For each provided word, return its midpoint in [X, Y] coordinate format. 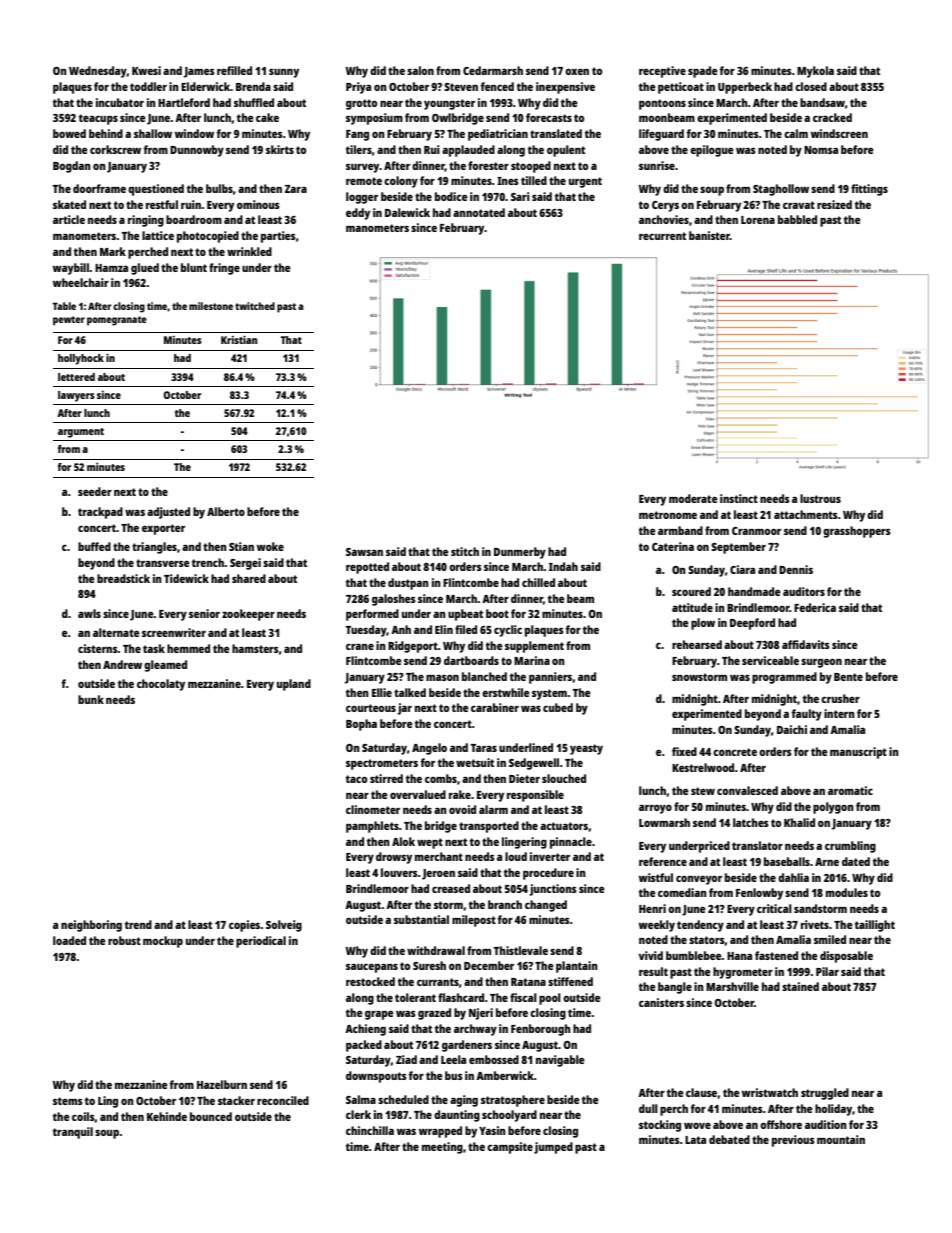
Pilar [827, 971]
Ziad [406, 1059]
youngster [449, 104]
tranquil [73, 1133]
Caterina [673, 546]
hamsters [255, 648]
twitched [255, 306]
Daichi [792, 729]
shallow [153, 133]
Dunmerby [520, 553]
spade [703, 72]
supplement [534, 647]
